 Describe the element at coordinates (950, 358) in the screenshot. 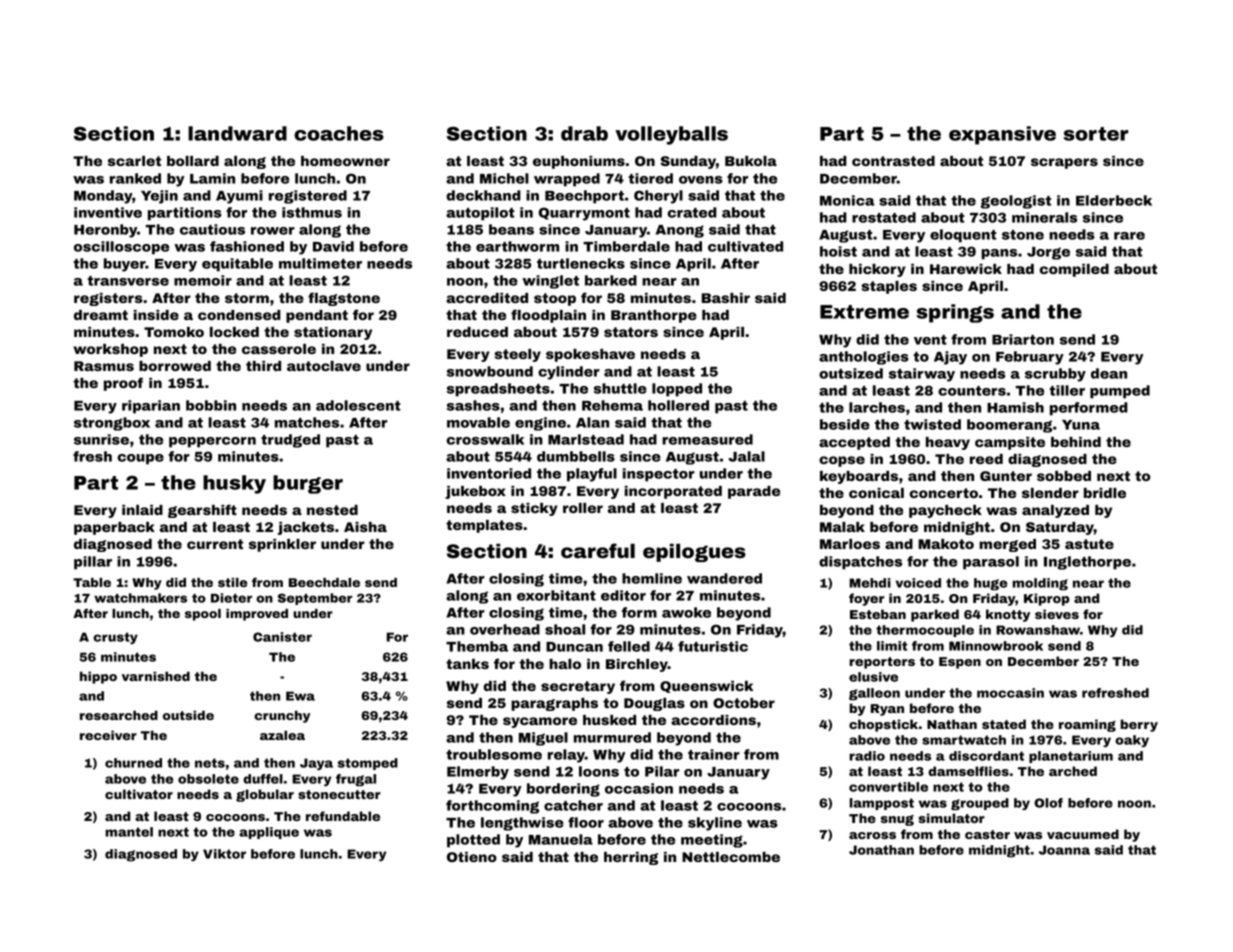

I see `Ajay` at that location.
